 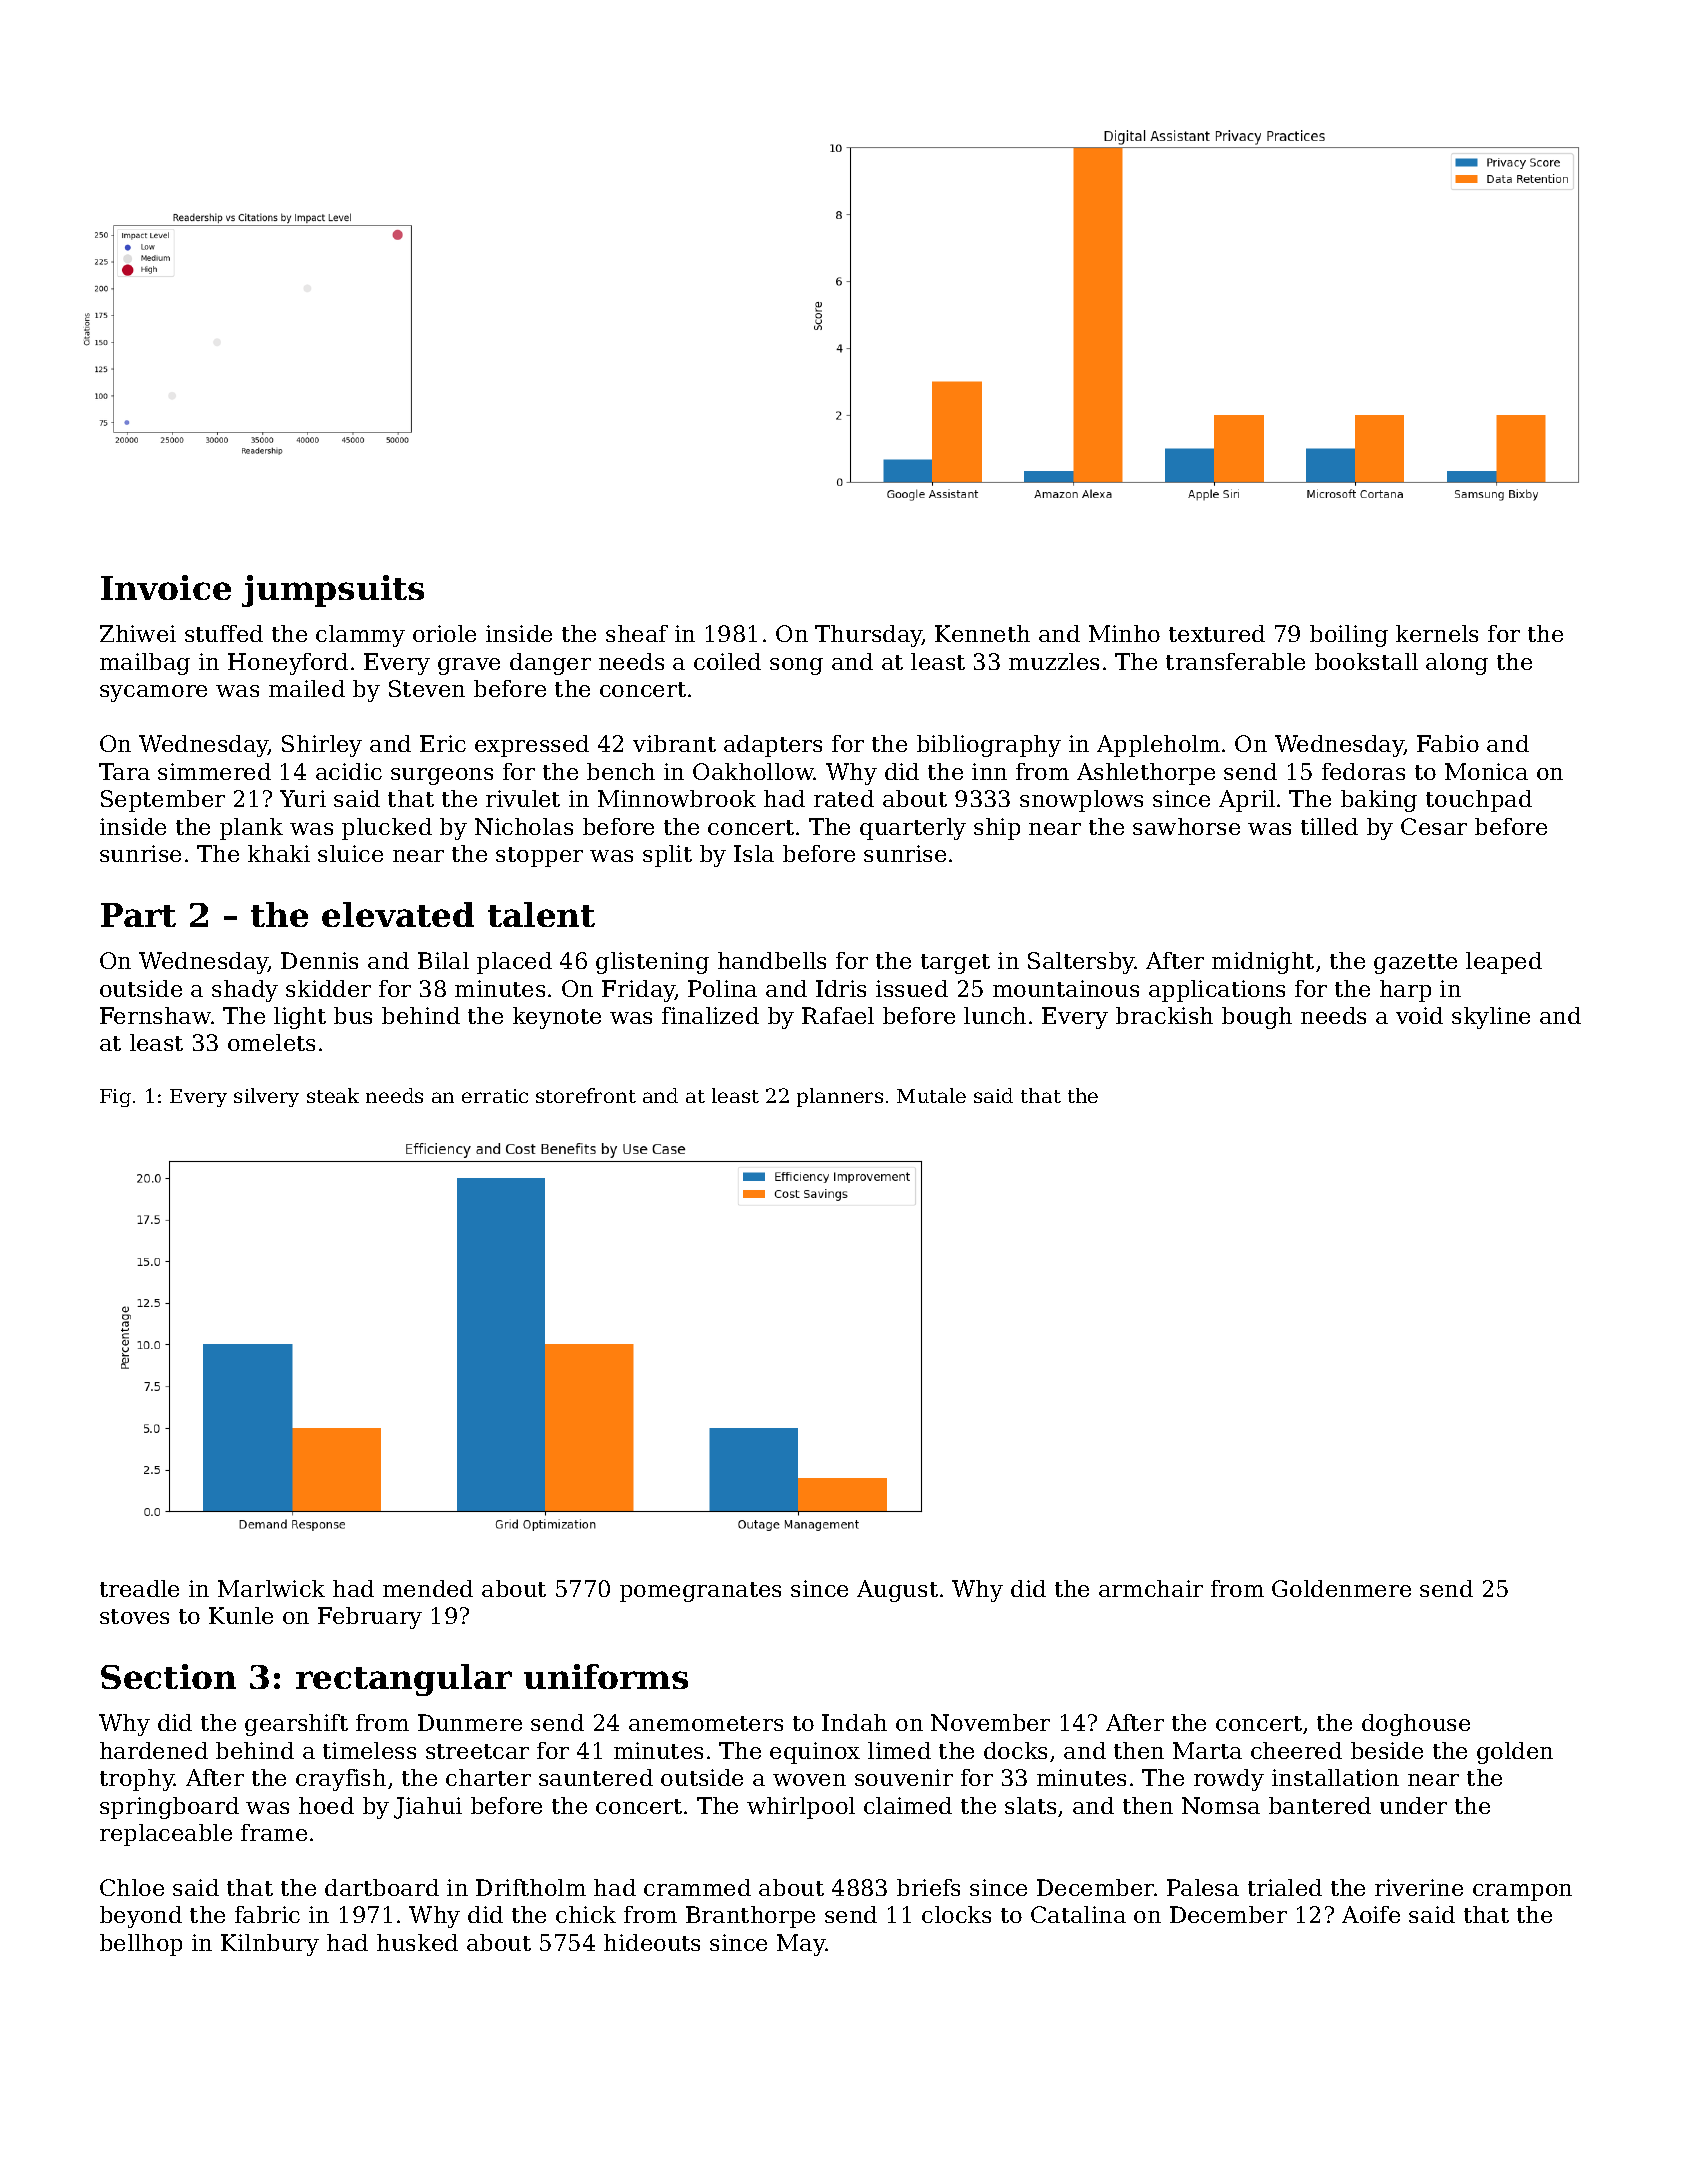 What do you see at coordinates (931, 1095) in the screenshot?
I see `Mutale` at bounding box center [931, 1095].
